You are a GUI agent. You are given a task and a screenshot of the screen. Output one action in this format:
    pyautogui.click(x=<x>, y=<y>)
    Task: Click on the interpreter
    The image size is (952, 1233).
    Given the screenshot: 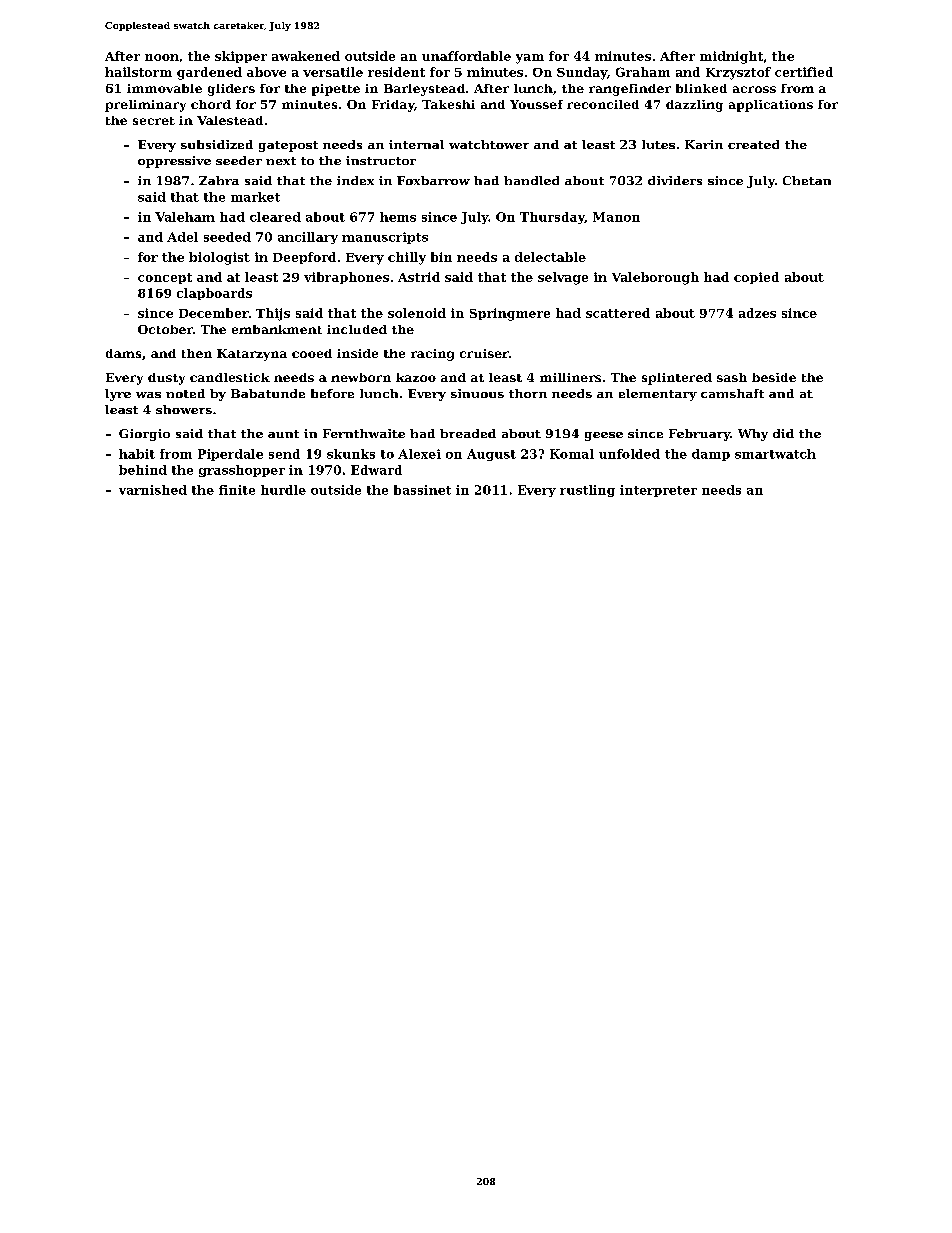 What is the action you would take?
    pyautogui.click(x=658, y=491)
